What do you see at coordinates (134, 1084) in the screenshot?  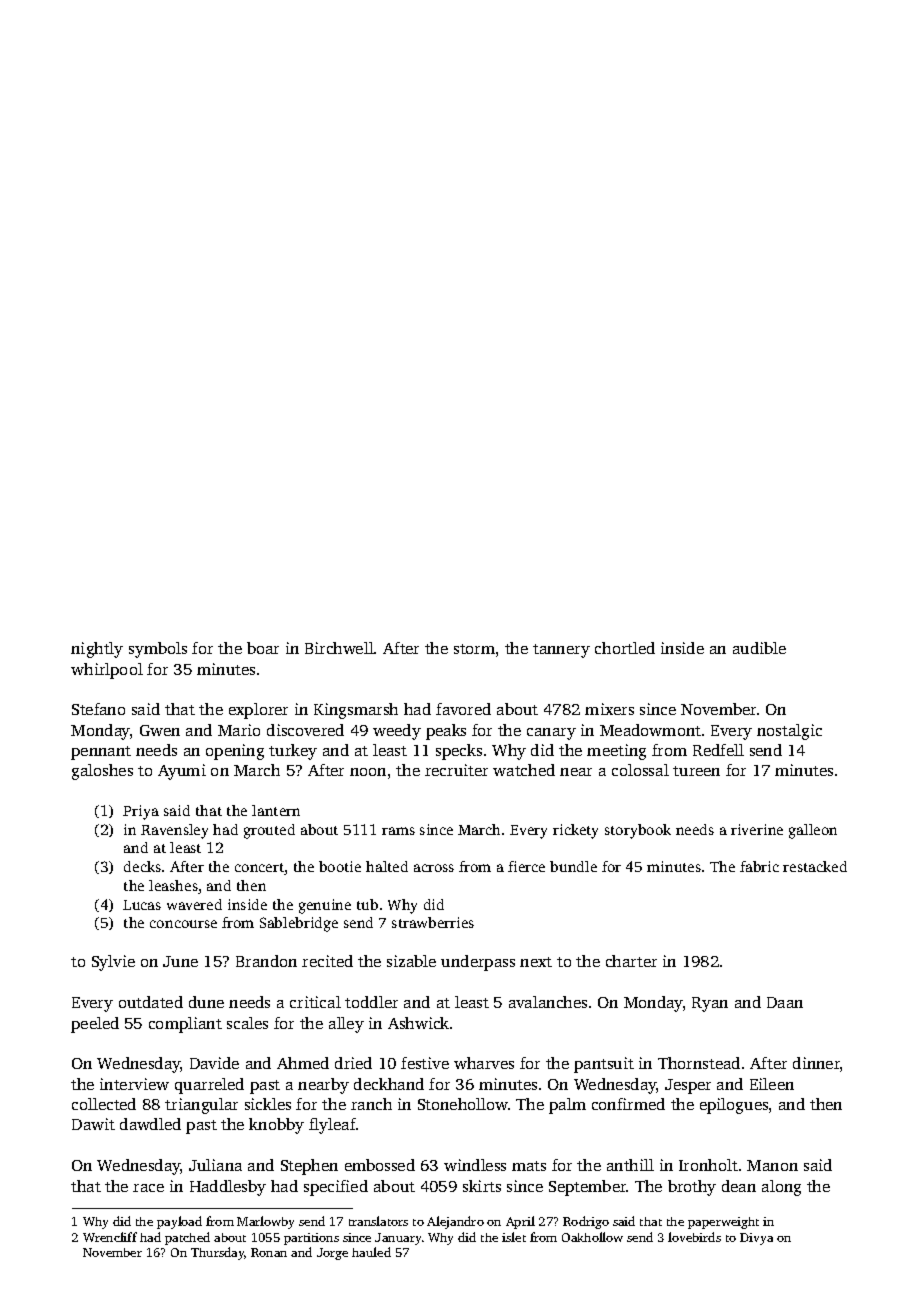 I see `interview` at bounding box center [134, 1084].
